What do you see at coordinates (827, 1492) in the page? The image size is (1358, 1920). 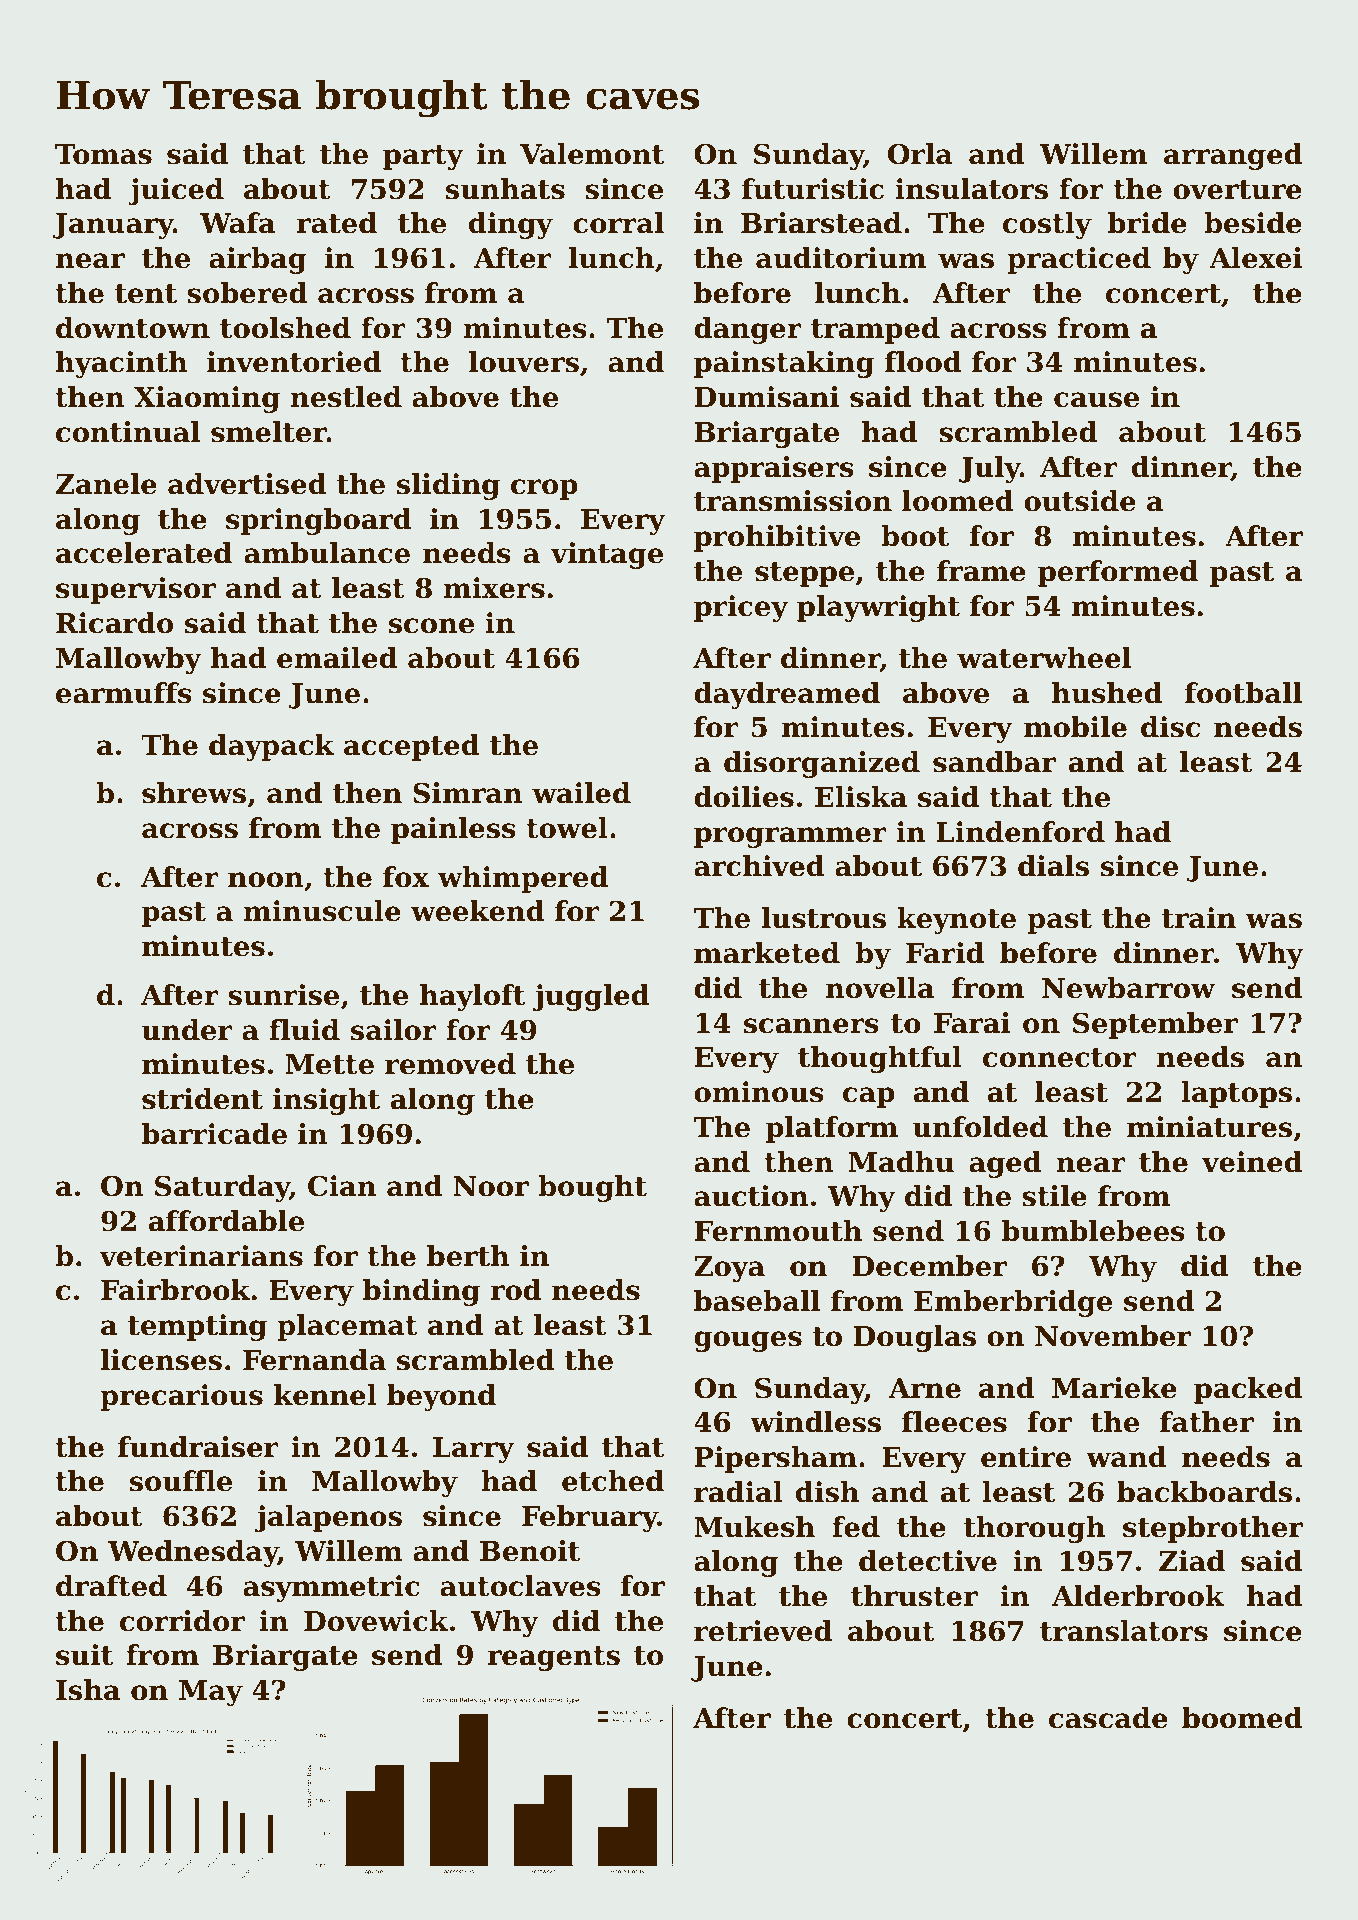 I see `dish` at bounding box center [827, 1492].
